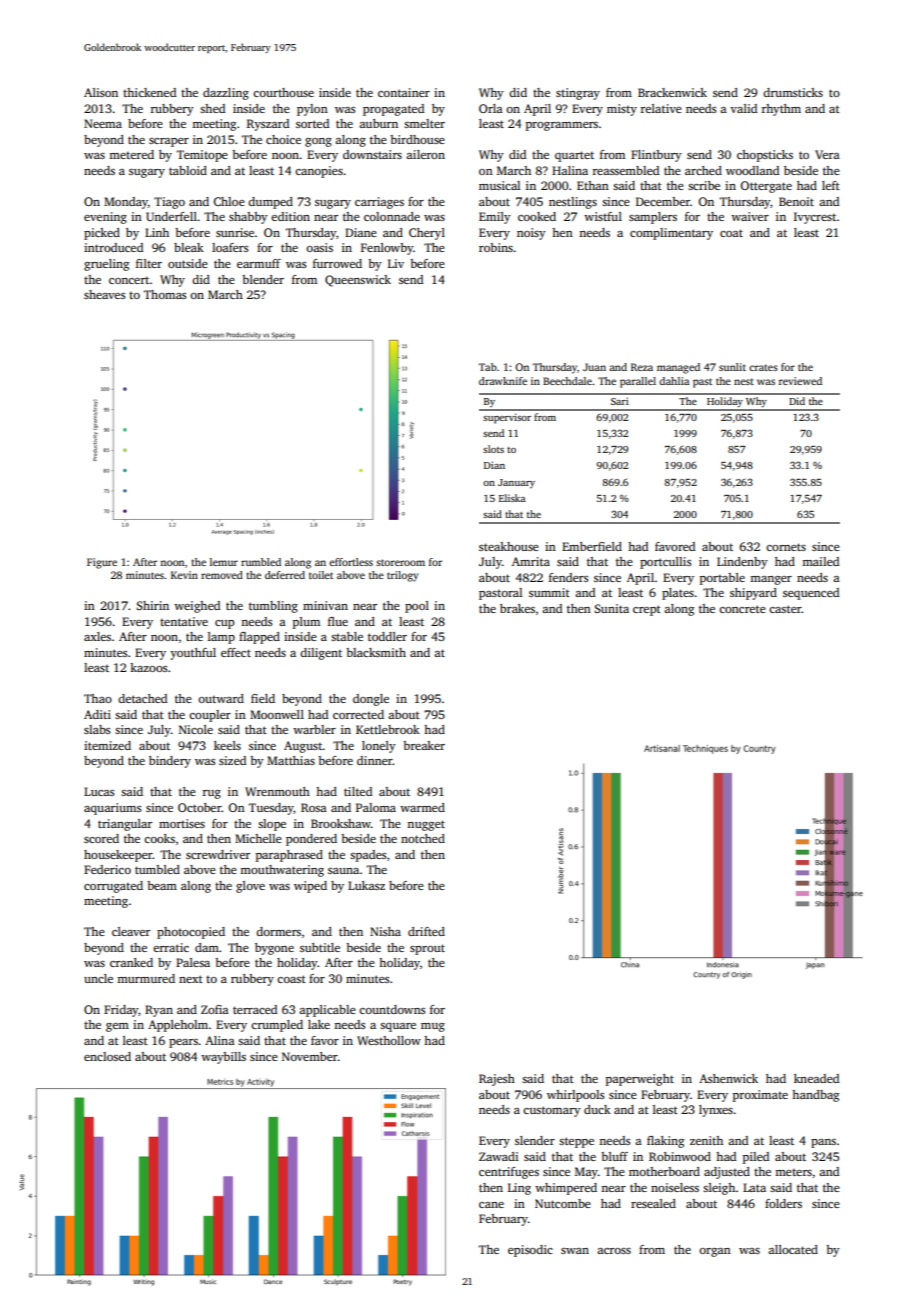  What do you see at coordinates (319, 1024) in the document?
I see `lake` at bounding box center [319, 1024].
